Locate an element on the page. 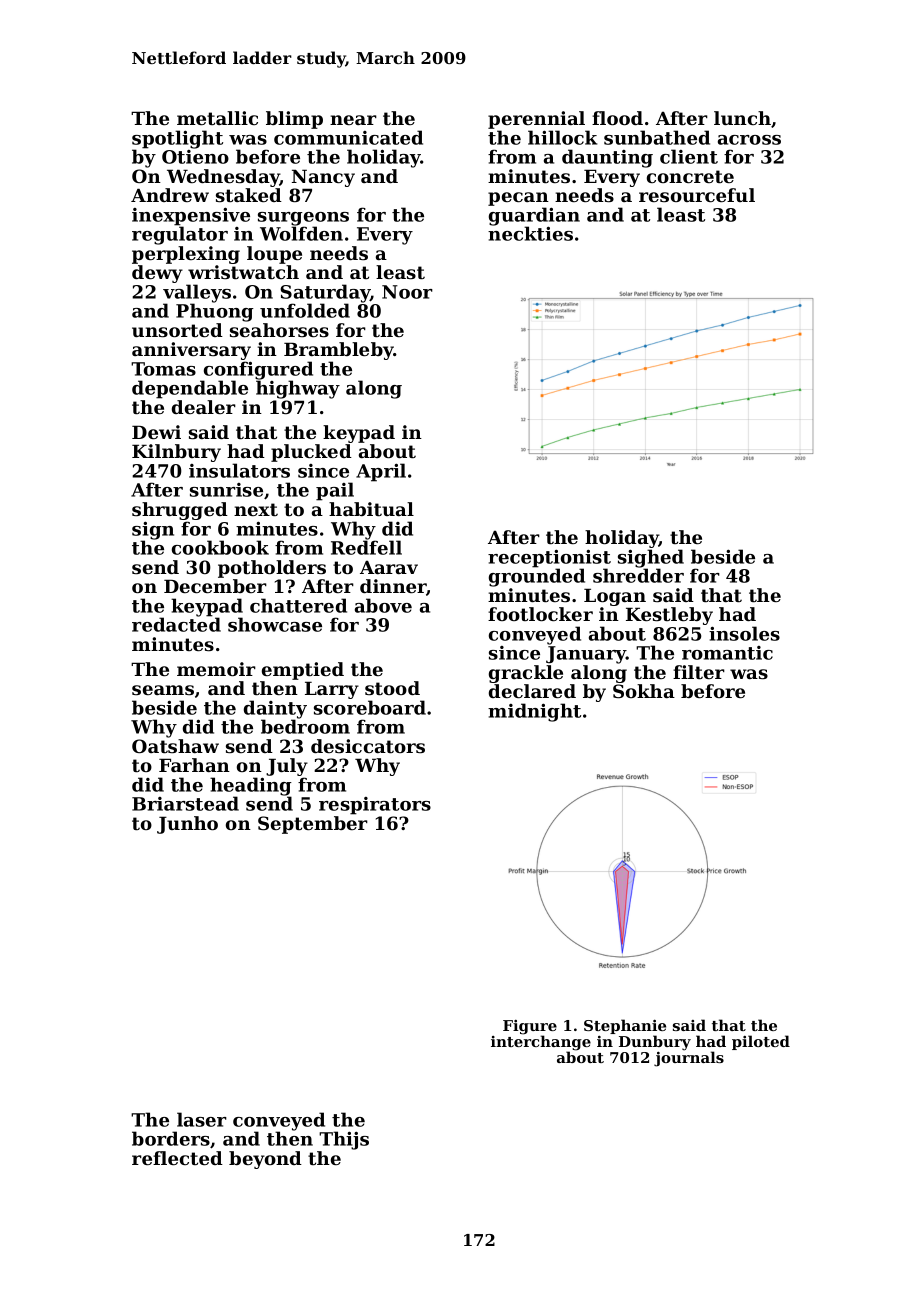 The image size is (924, 1311). romantic is located at coordinates (727, 653).
